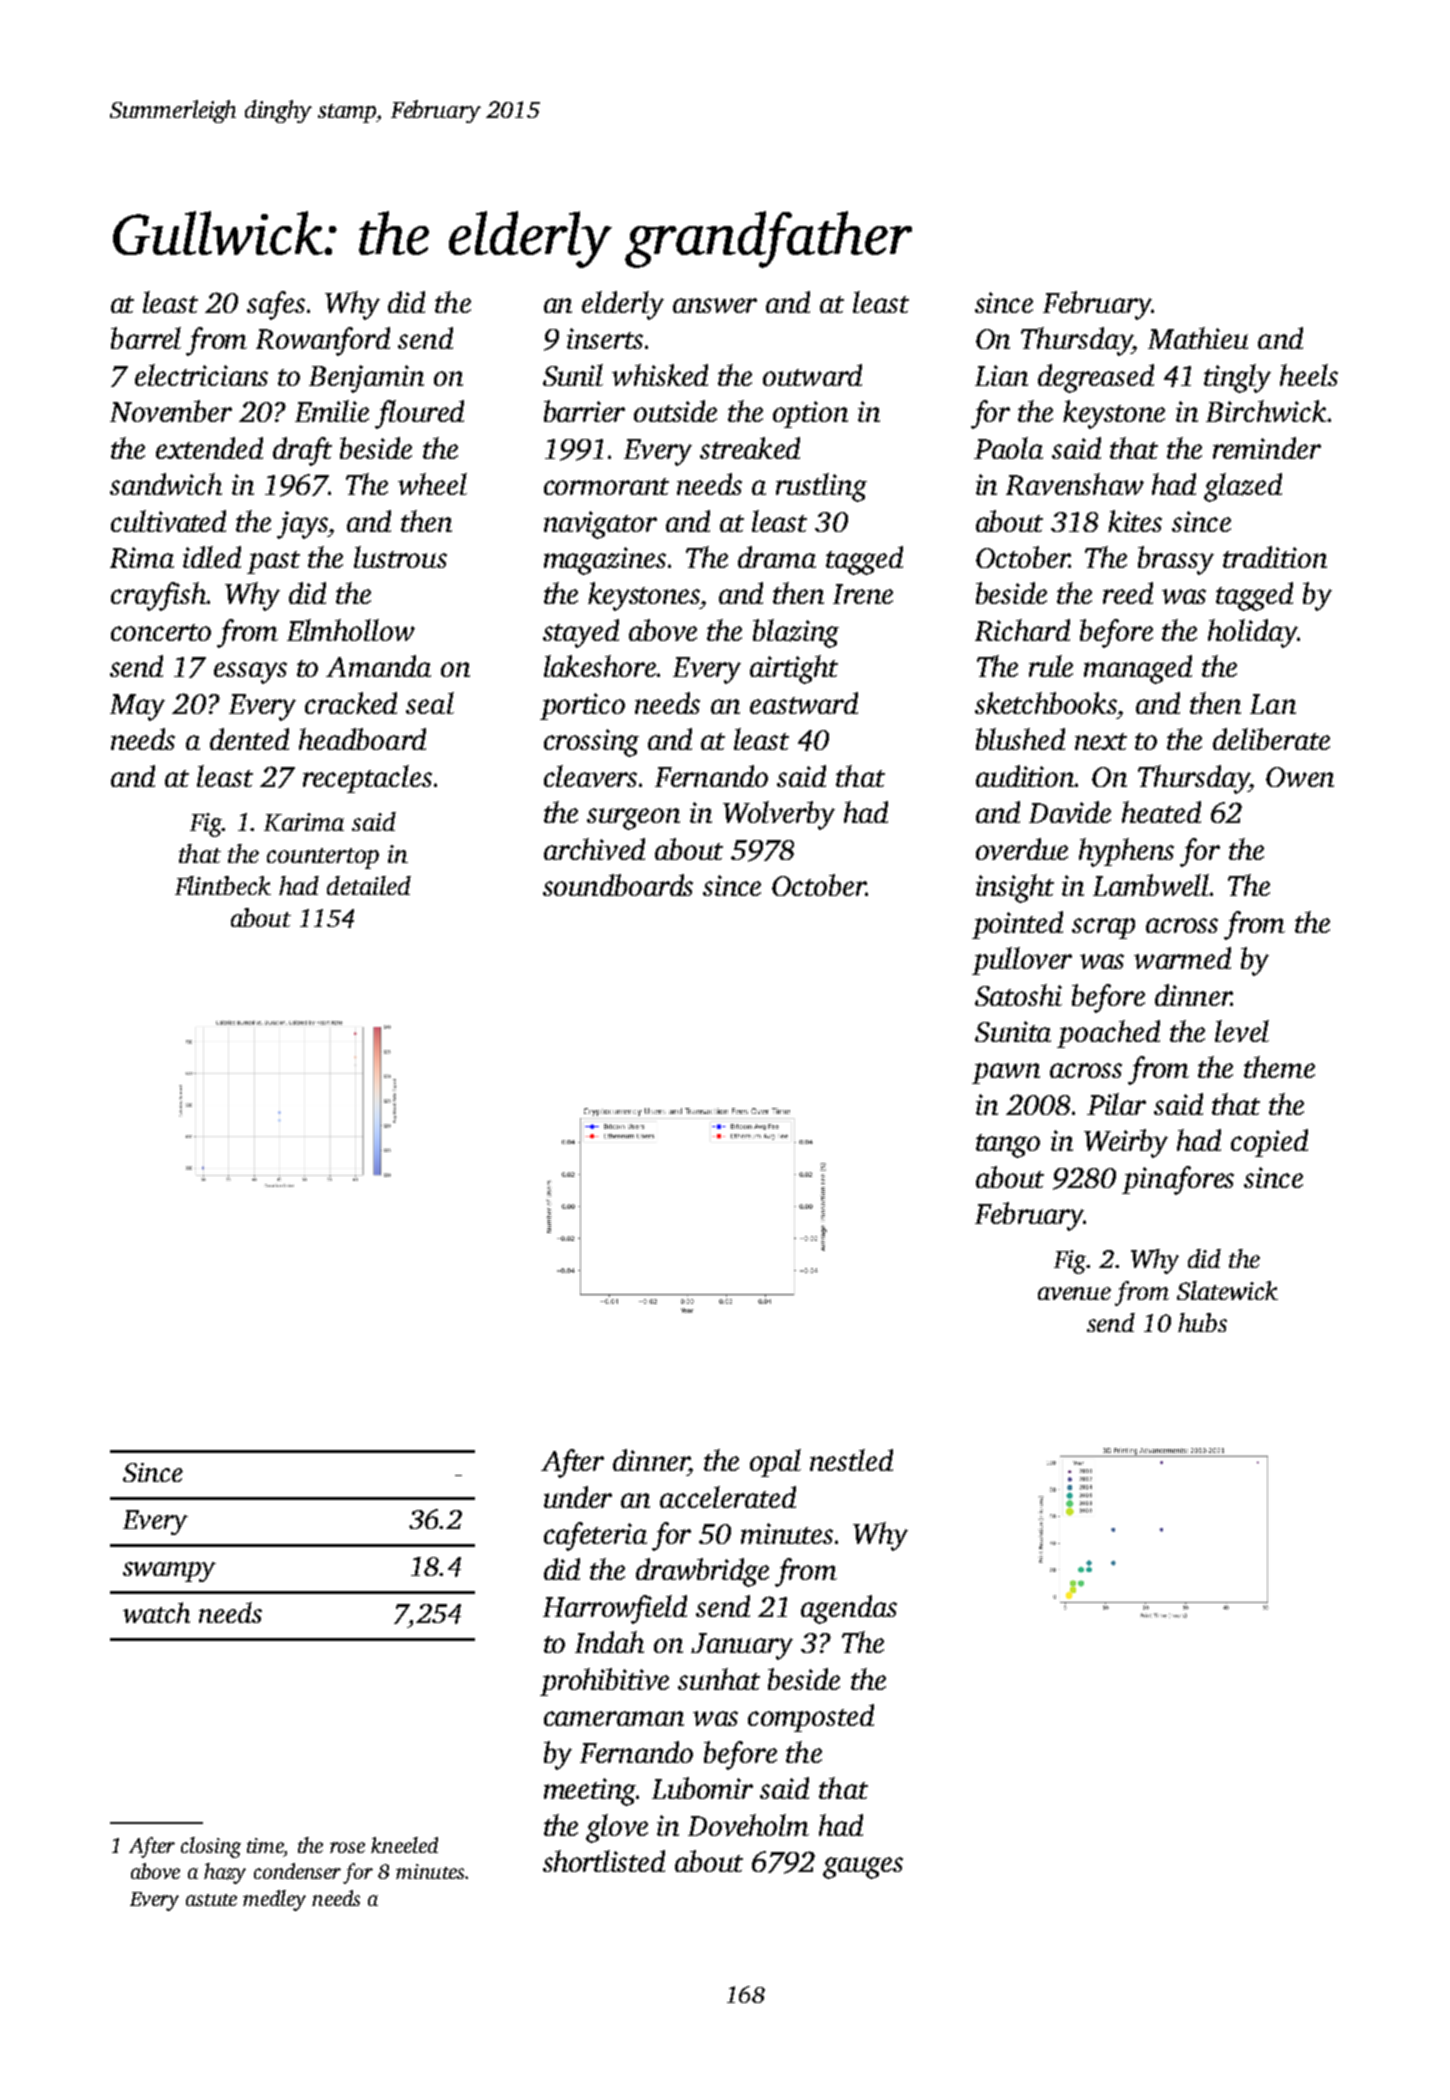 The image size is (1450, 2100). I want to click on watch, so click(156, 1612).
